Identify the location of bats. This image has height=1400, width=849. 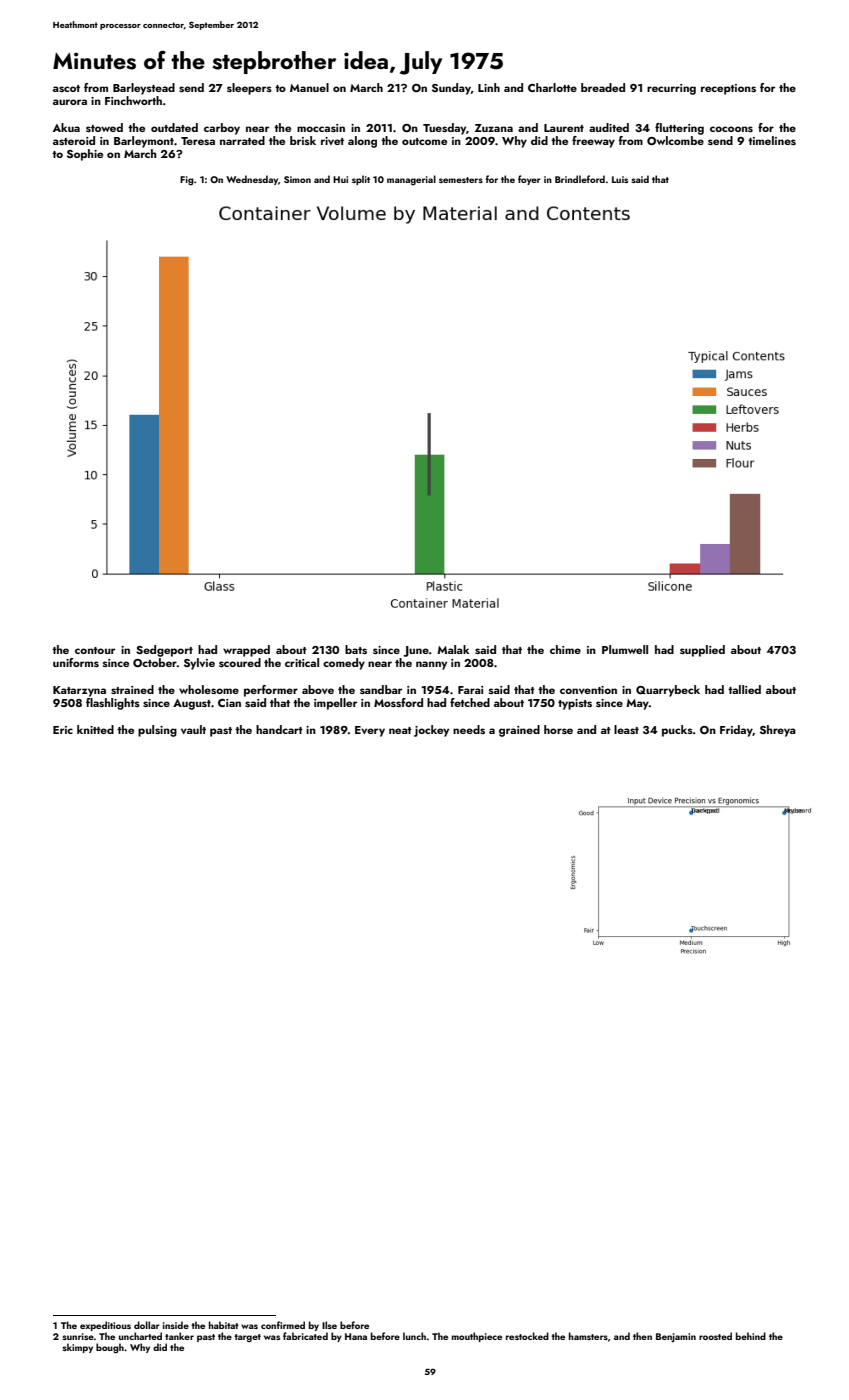
(356, 649).
